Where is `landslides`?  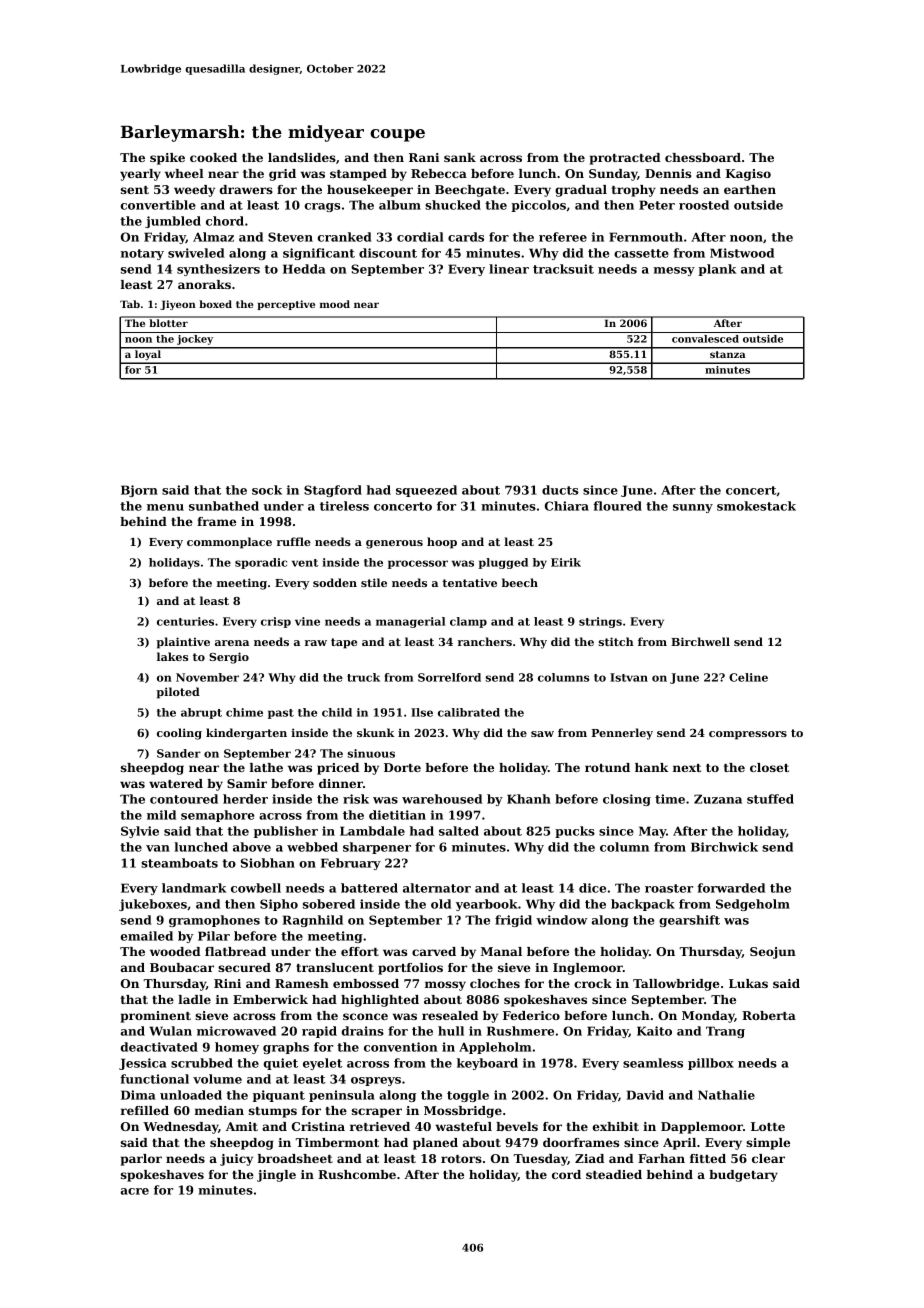 landslides is located at coordinates (302, 157).
